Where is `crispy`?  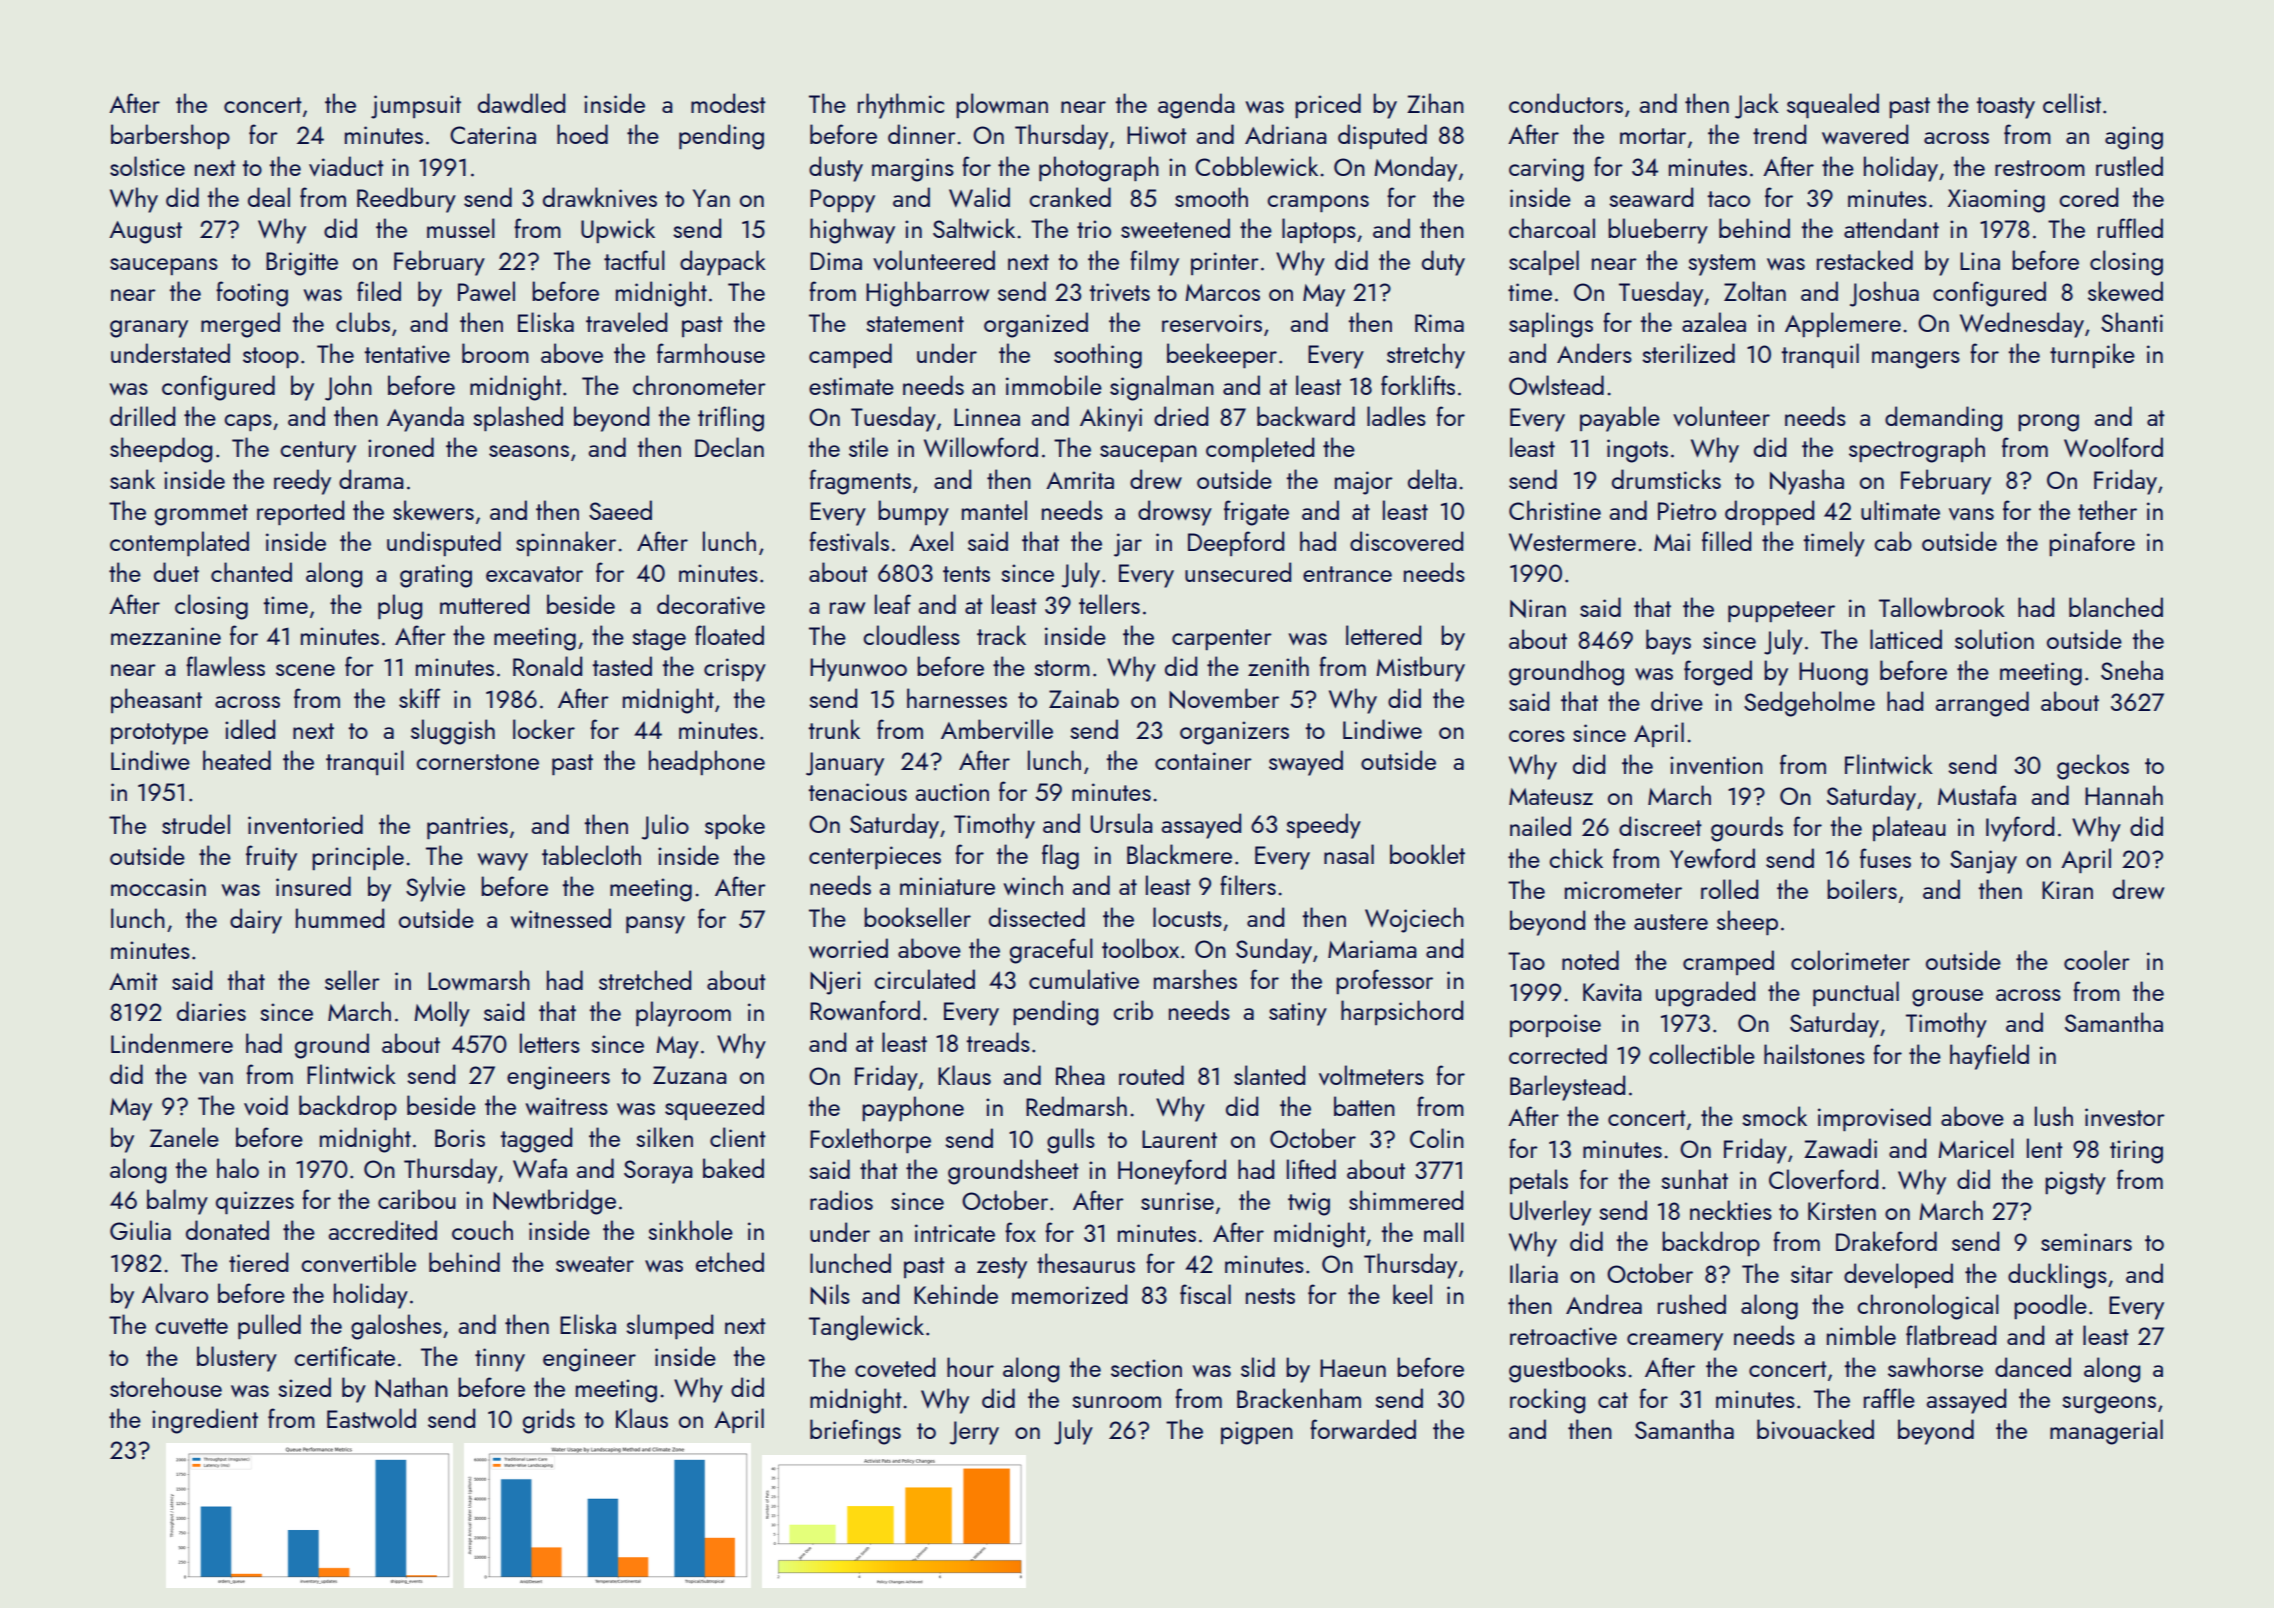
crispy is located at coordinates (735, 670).
